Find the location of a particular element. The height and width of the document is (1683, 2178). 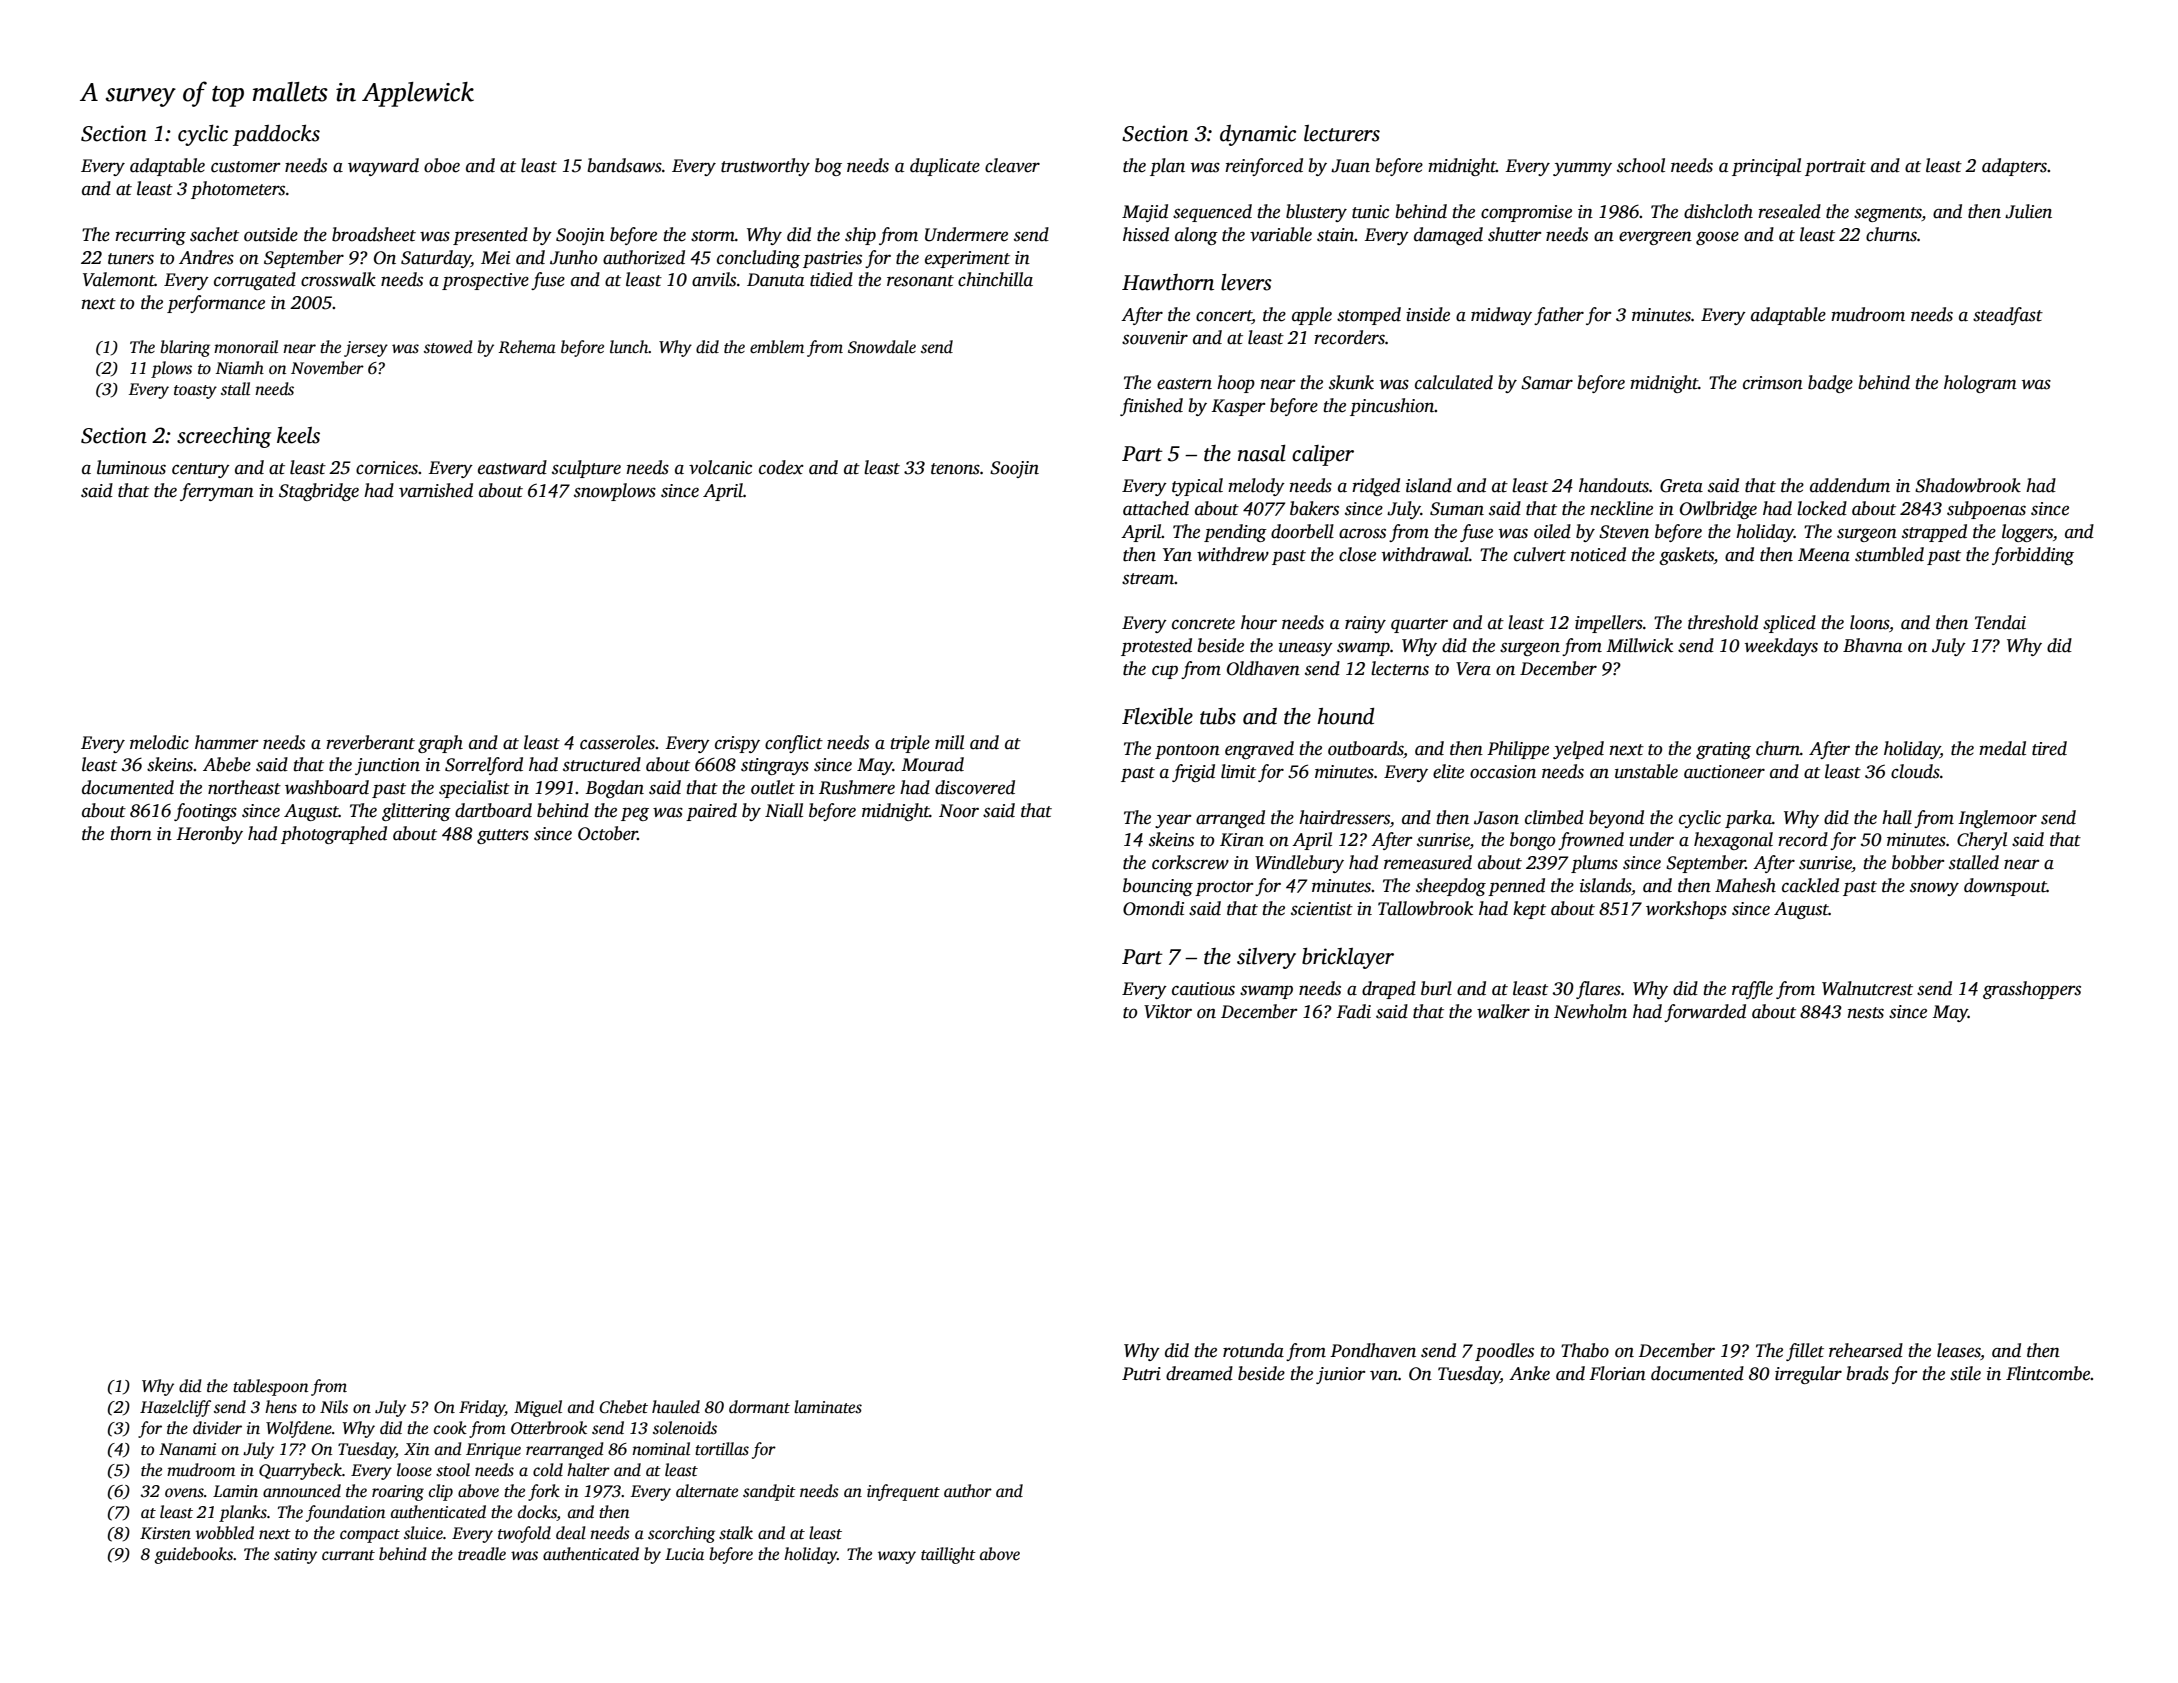

stumbled is located at coordinates (1889, 554).
